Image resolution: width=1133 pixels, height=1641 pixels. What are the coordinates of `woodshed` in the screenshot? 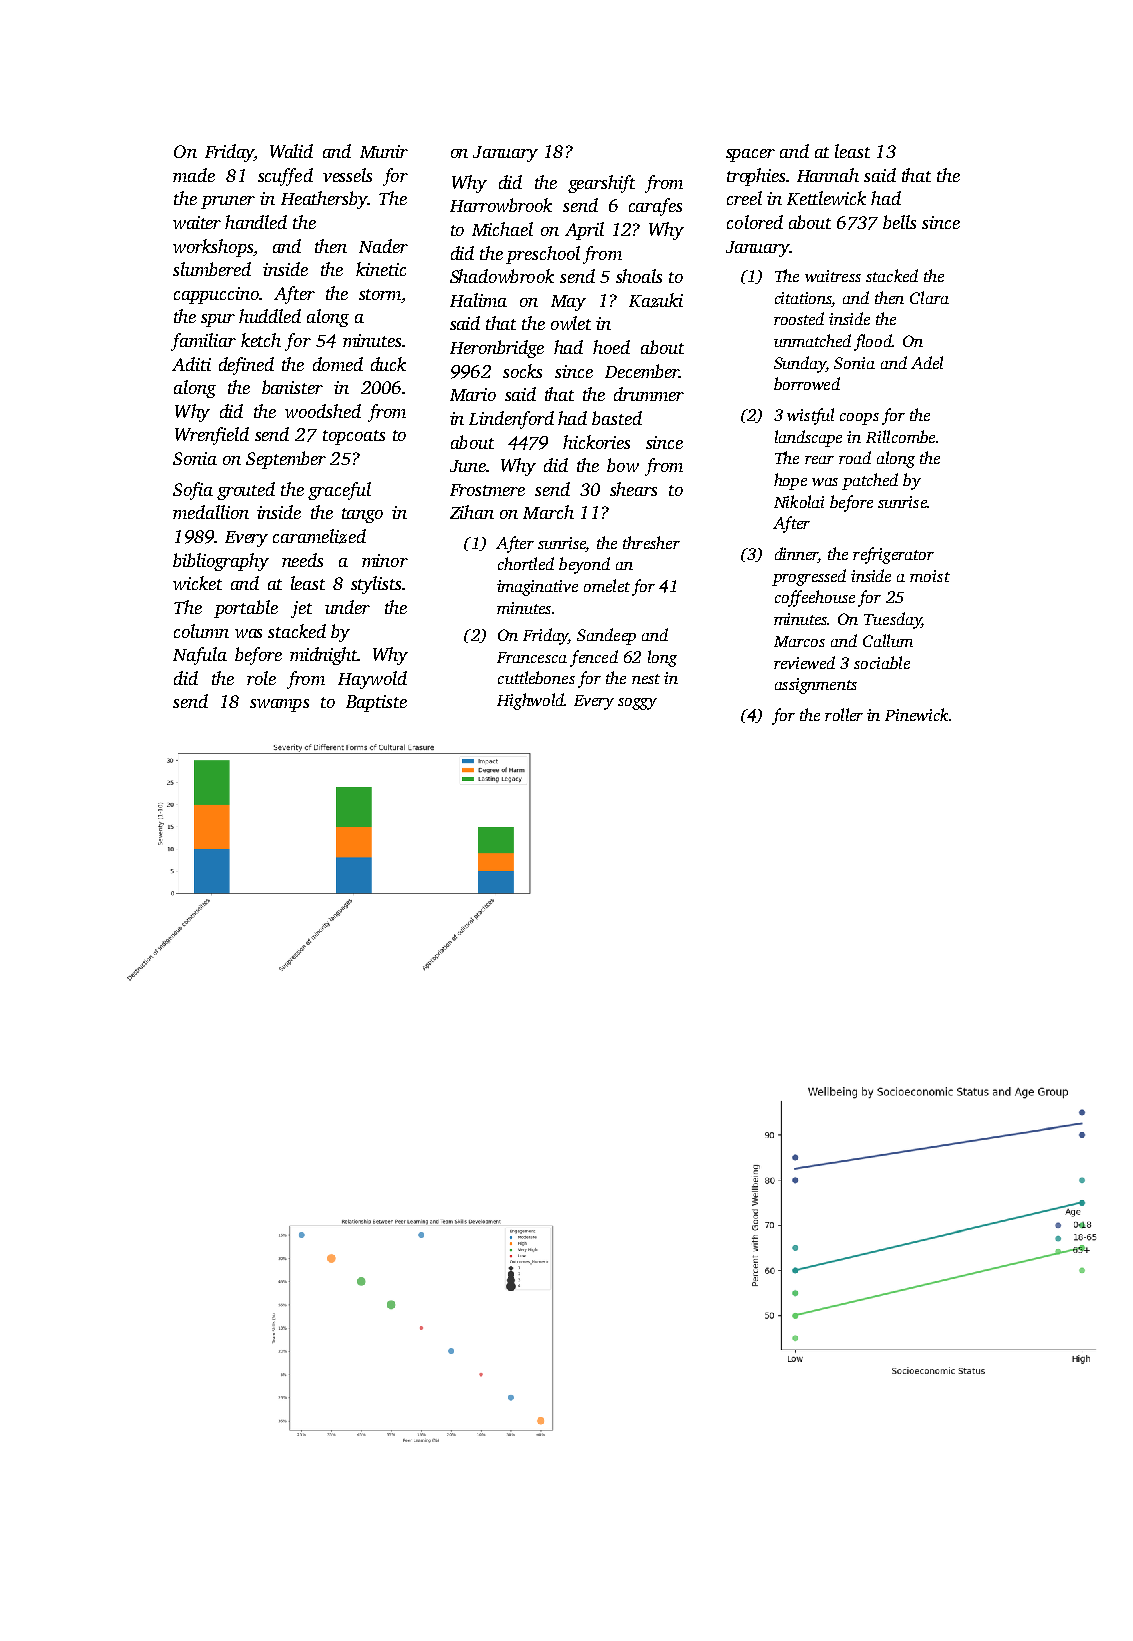 It's located at (323, 411).
